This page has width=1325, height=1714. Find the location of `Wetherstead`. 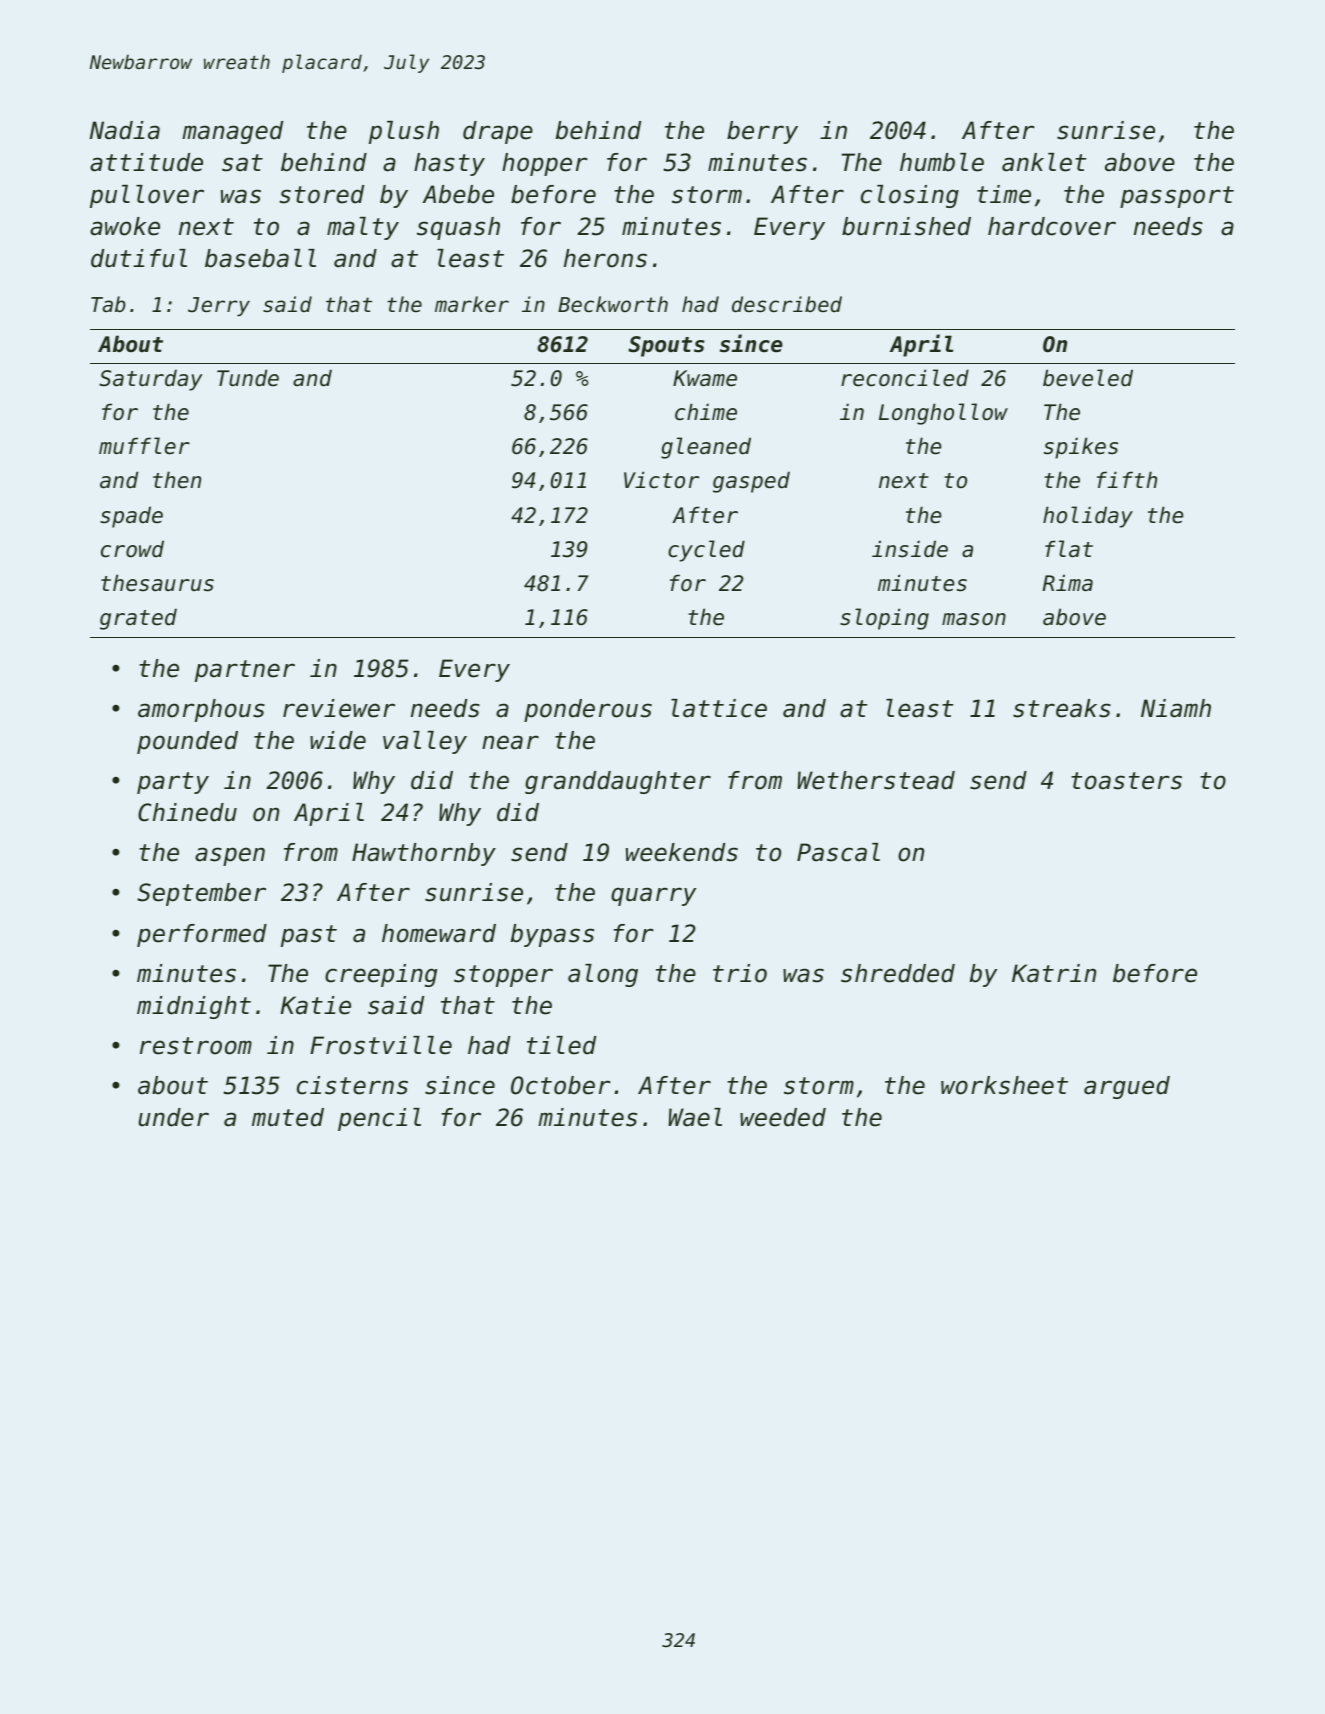

Wetherstead is located at coordinates (876, 780).
